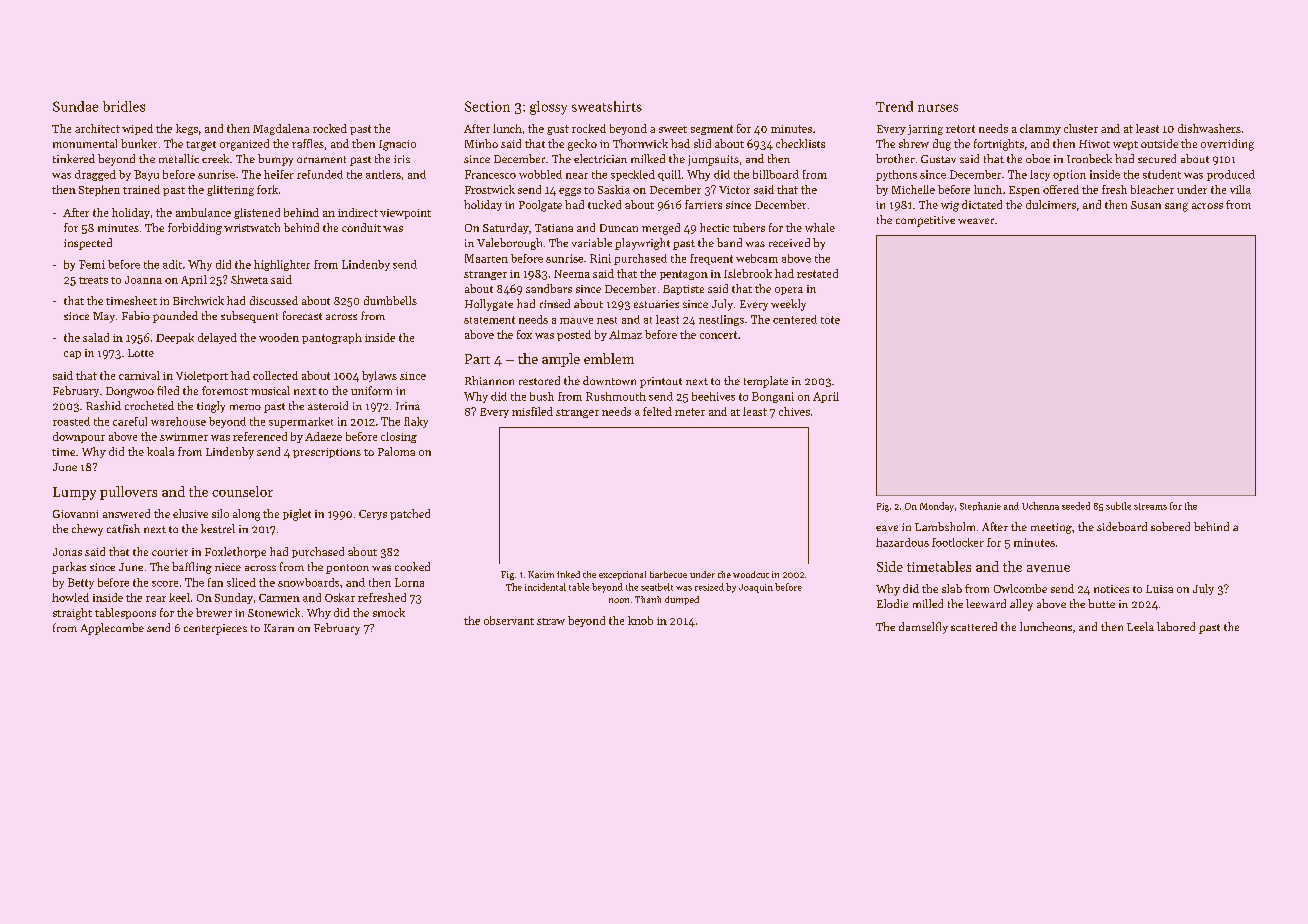  Describe the element at coordinates (773, 397) in the page. I see `Bongani` at that location.
